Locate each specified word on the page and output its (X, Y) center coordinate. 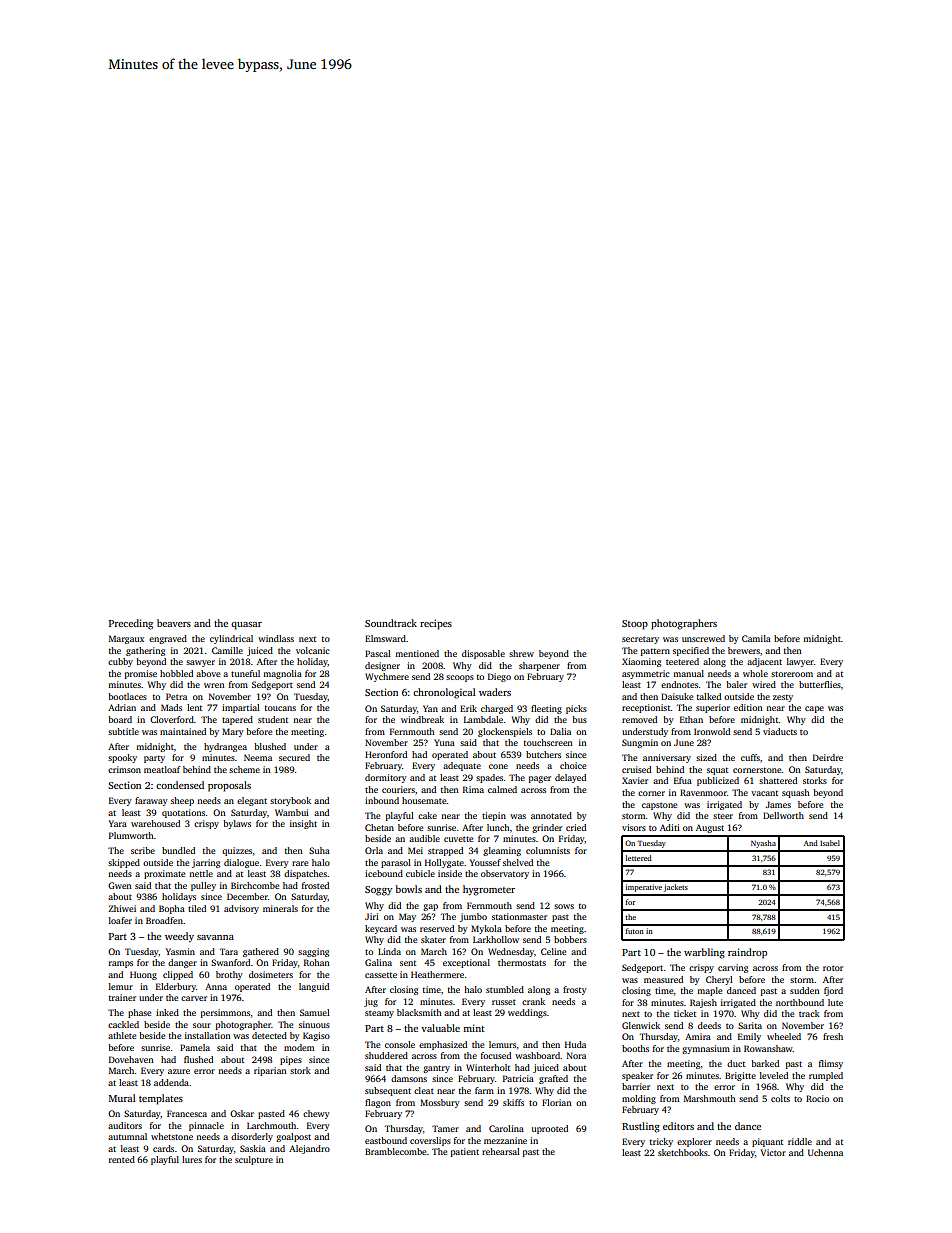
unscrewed (703, 638)
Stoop (635, 625)
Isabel (830, 843)
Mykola (486, 929)
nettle (201, 873)
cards (163, 1148)
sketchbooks (683, 1152)
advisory (241, 909)
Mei (415, 850)
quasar (246, 626)
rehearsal (501, 1151)
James (778, 804)
